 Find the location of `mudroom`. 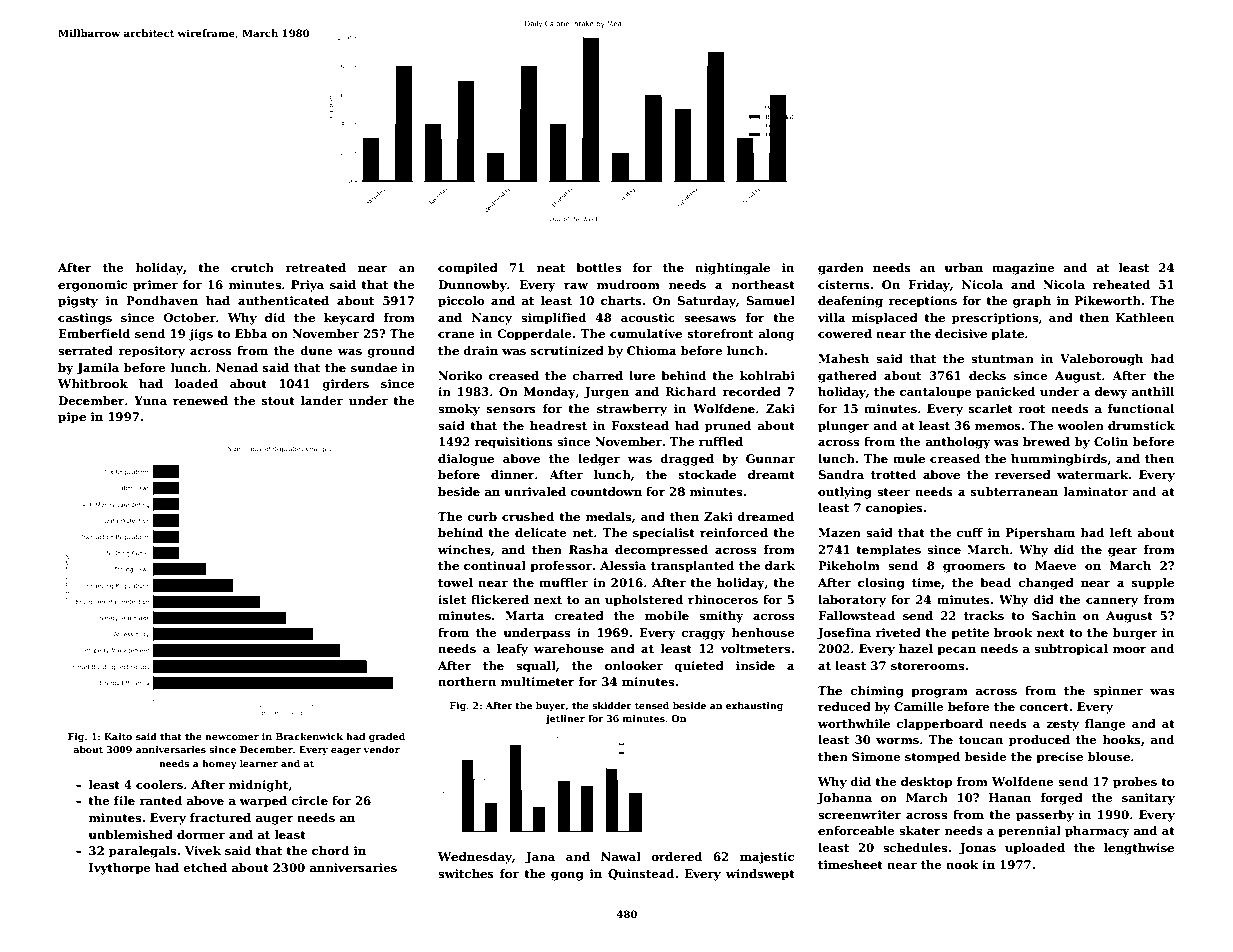

mudroom is located at coordinates (628, 284).
